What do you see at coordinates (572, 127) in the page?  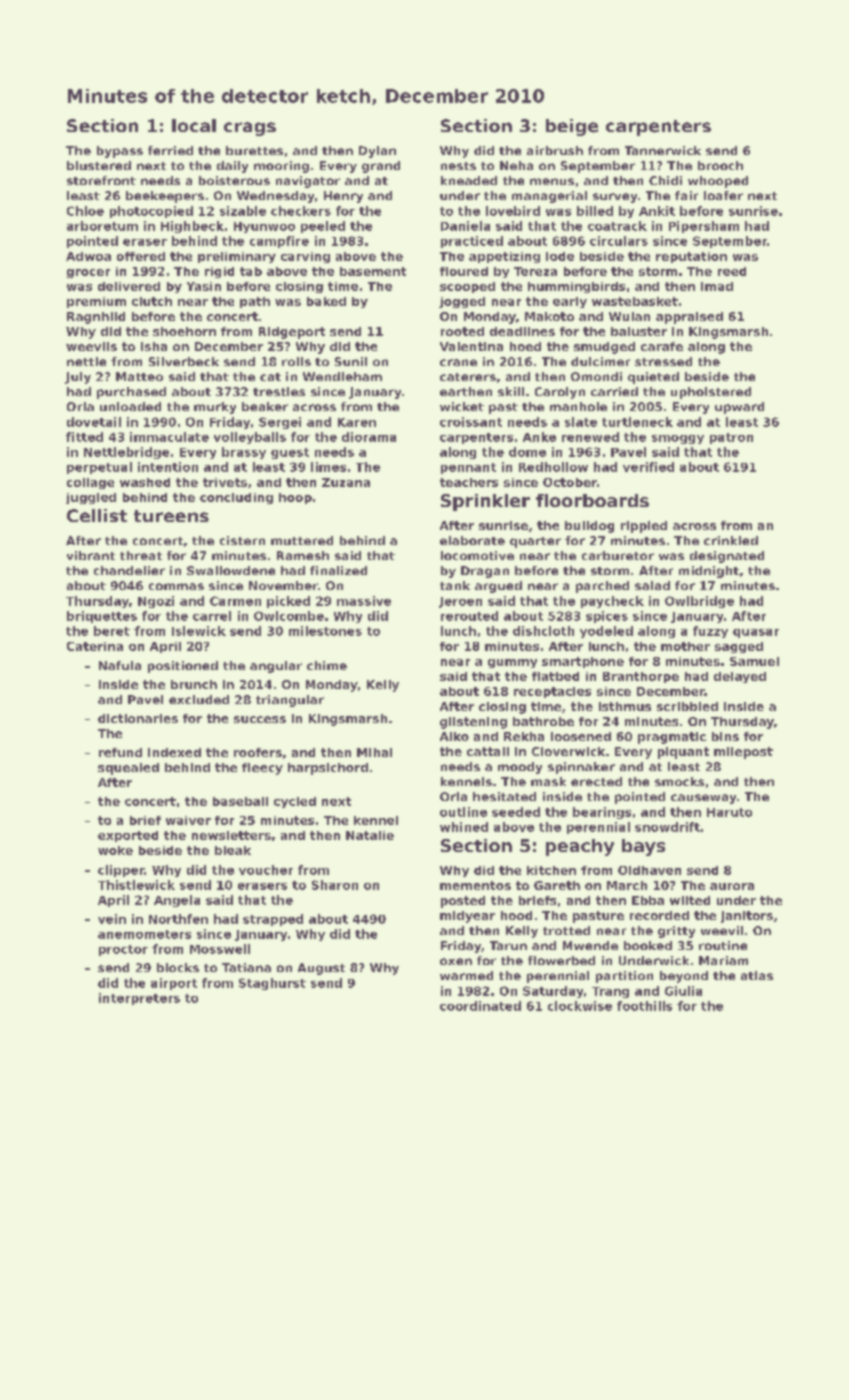 I see `beige` at bounding box center [572, 127].
